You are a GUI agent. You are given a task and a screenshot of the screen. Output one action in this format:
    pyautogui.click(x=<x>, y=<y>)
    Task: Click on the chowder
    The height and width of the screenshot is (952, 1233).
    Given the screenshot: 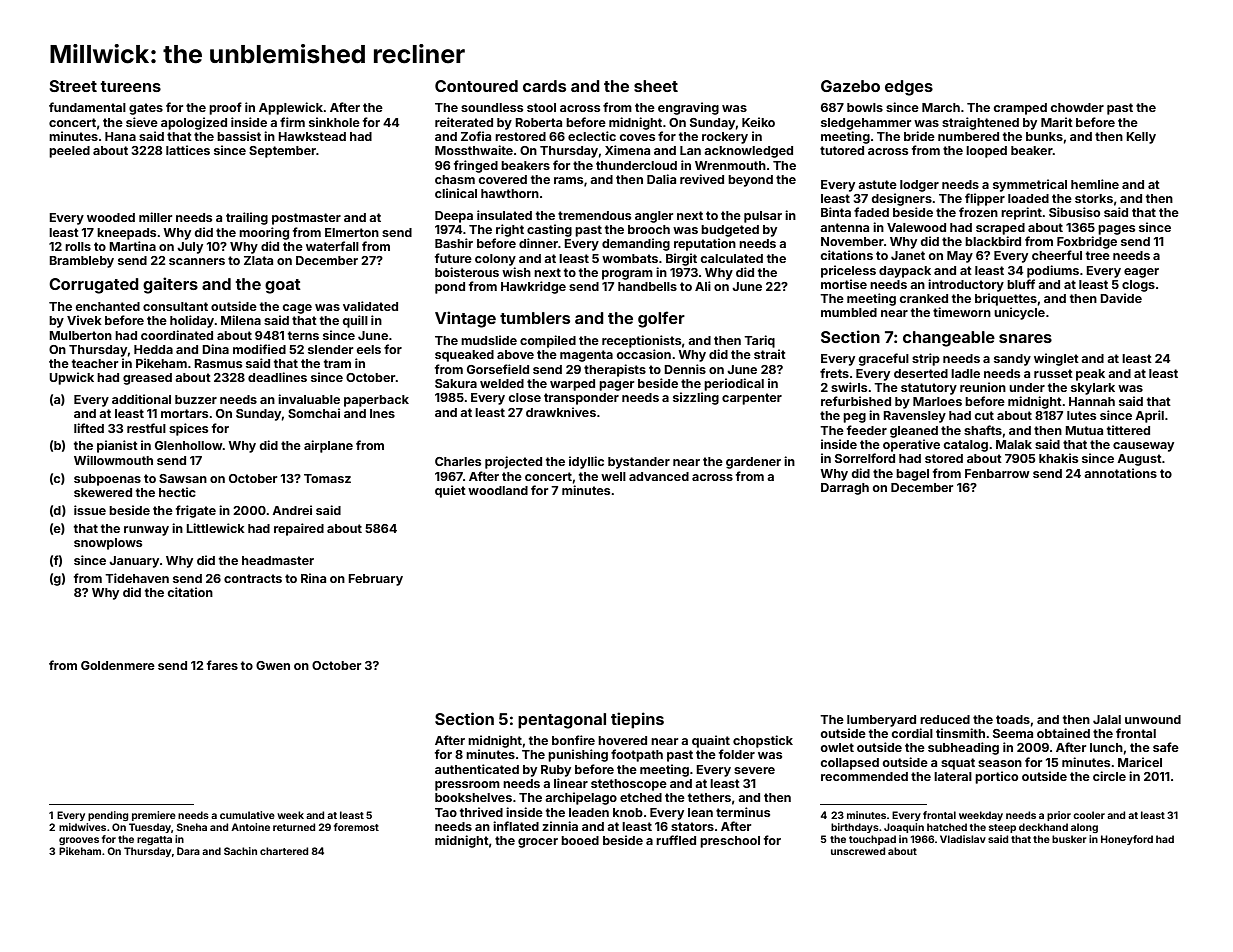 What is the action you would take?
    pyautogui.click(x=1077, y=107)
